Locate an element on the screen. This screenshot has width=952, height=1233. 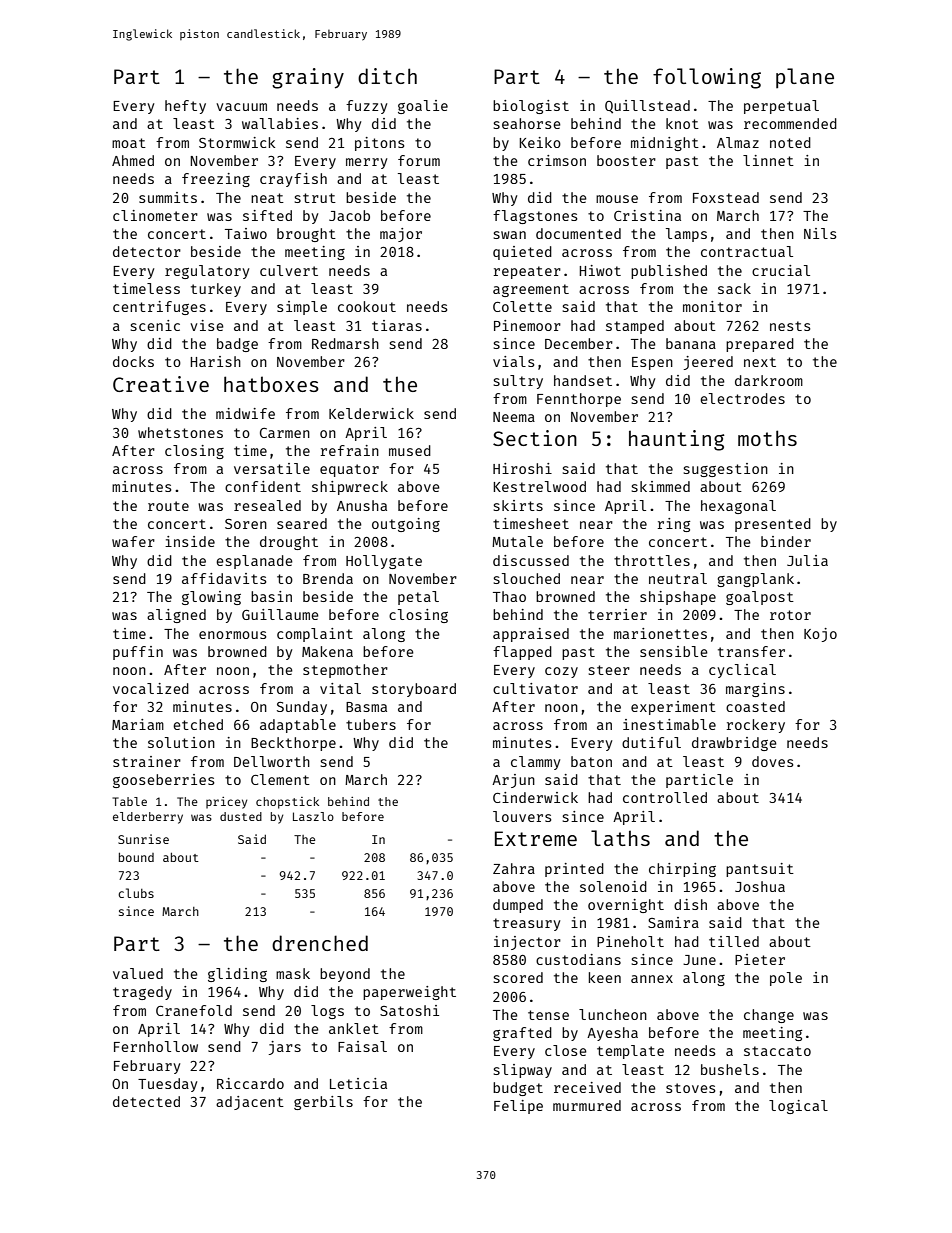
Nils is located at coordinates (820, 233).
